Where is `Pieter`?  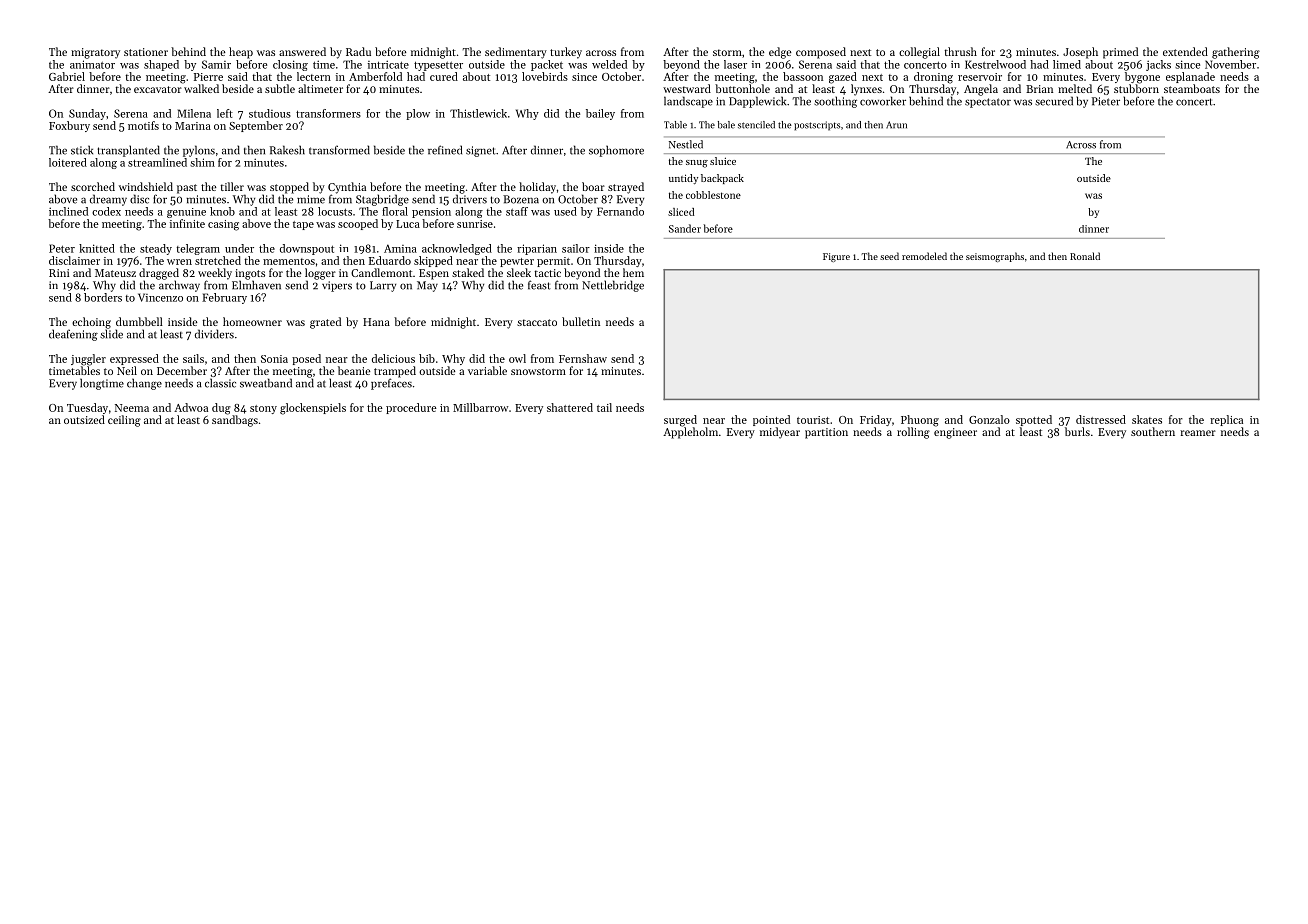 Pieter is located at coordinates (1106, 101).
